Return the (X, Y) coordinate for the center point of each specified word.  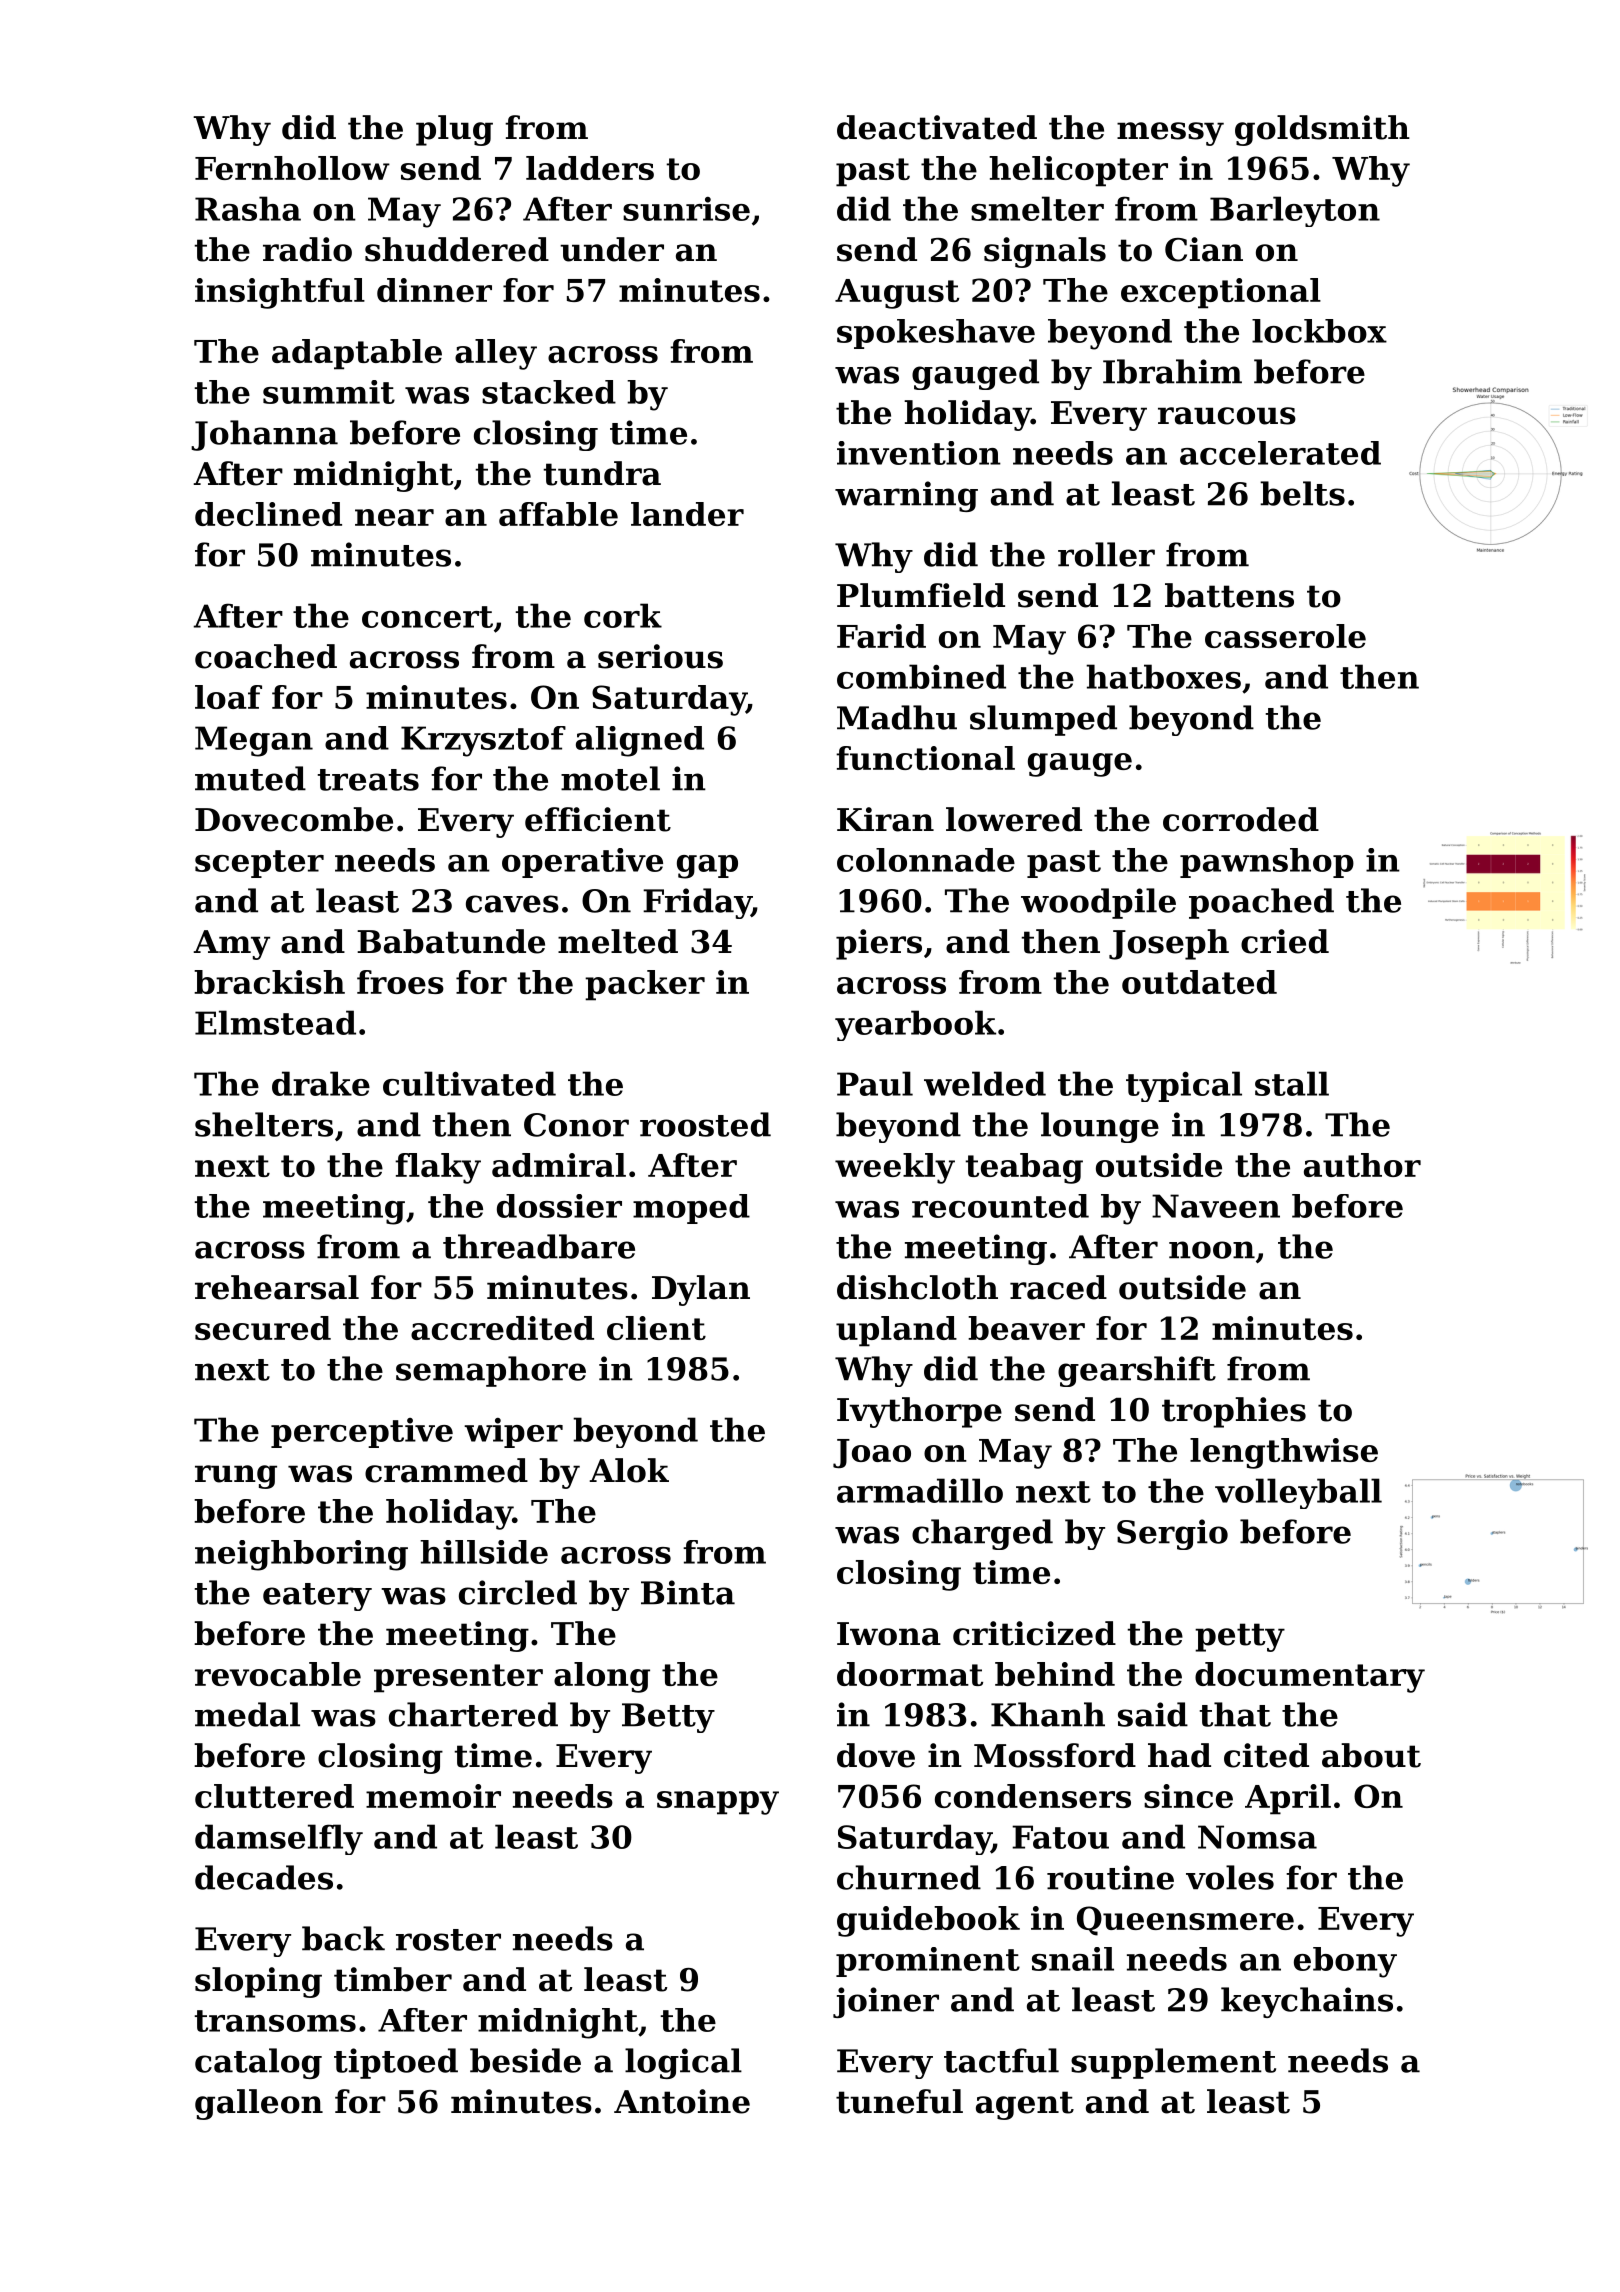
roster (448, 1940)
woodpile (1098, 903)
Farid (881, 636)
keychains (1307, 2002)
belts (1302, 493)
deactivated (937, 127)
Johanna (264, 435)
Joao (872, 1453)
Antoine (682, 2101)
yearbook (915, 1025)
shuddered (457, 249)
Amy (231, 945)
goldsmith (1322, 130)
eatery (317, 1597)
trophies (1234, 1412)
